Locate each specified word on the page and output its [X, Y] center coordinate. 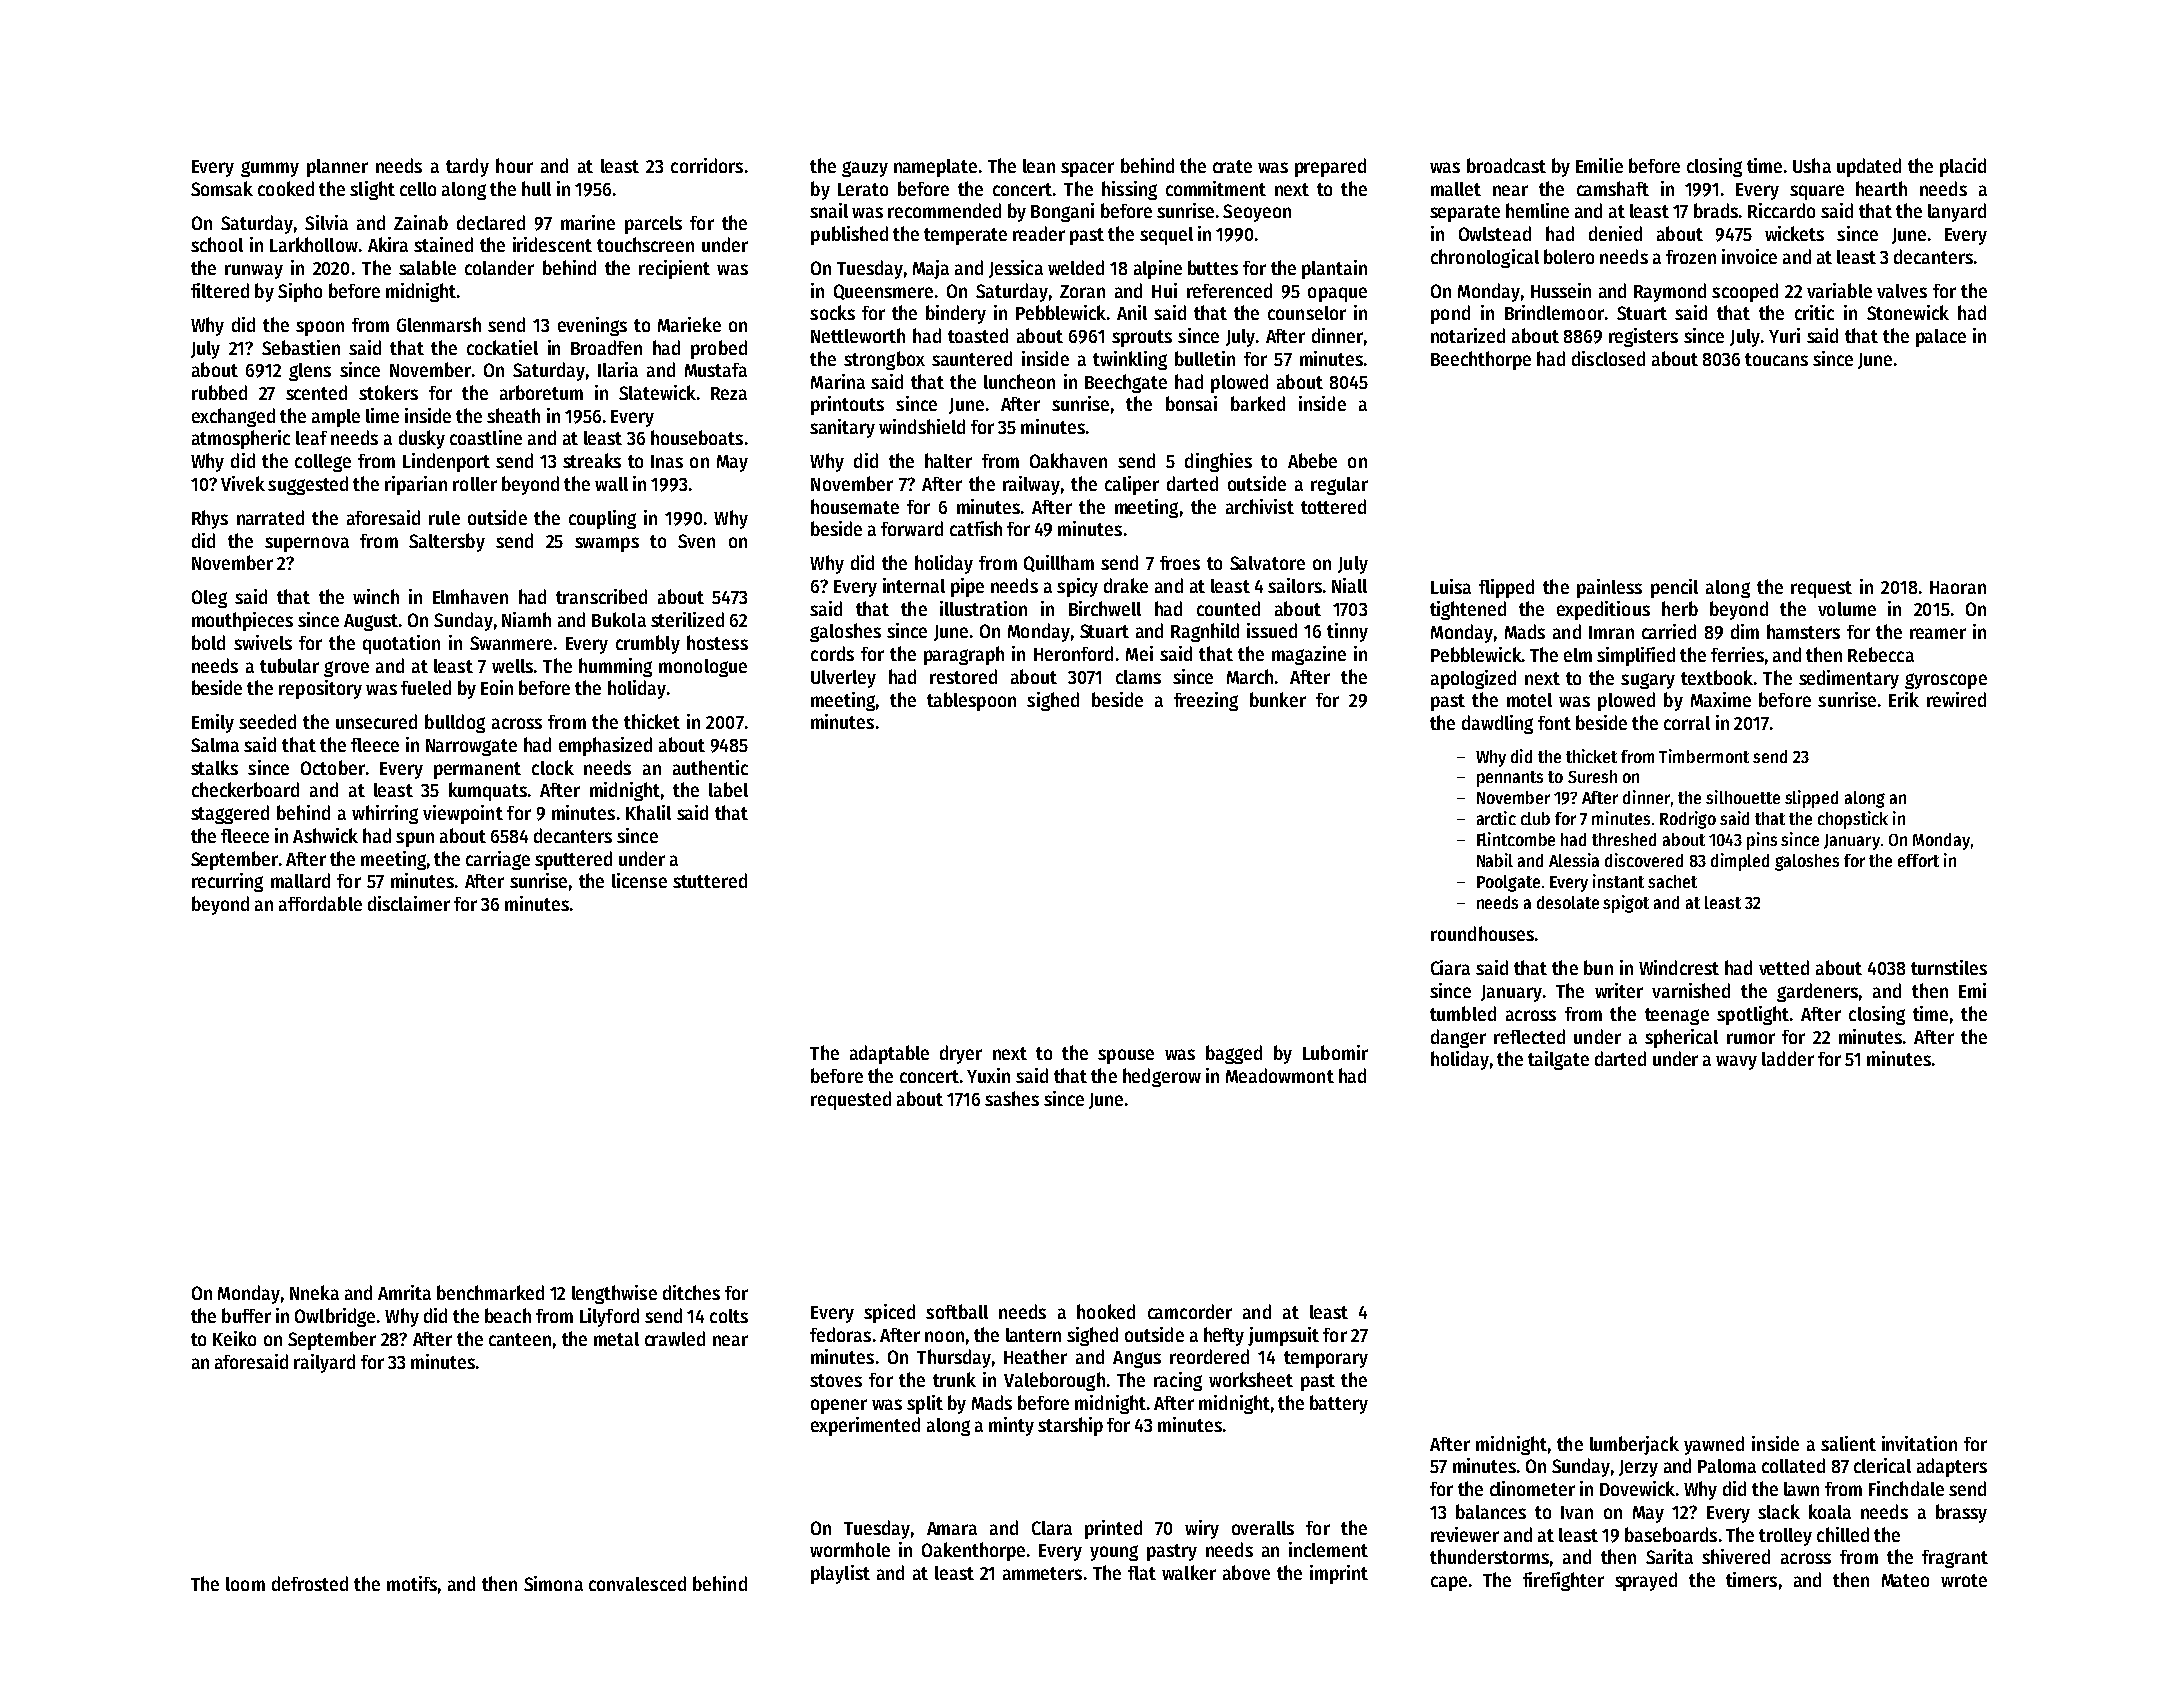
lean [1039, 166]
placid [1963, 167]
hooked [1106, 1311]
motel [1529, 700]
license [639, 880]
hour [514, 165]
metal [616, 1339]
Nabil [1495, 860]
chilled [1843, 1534]
